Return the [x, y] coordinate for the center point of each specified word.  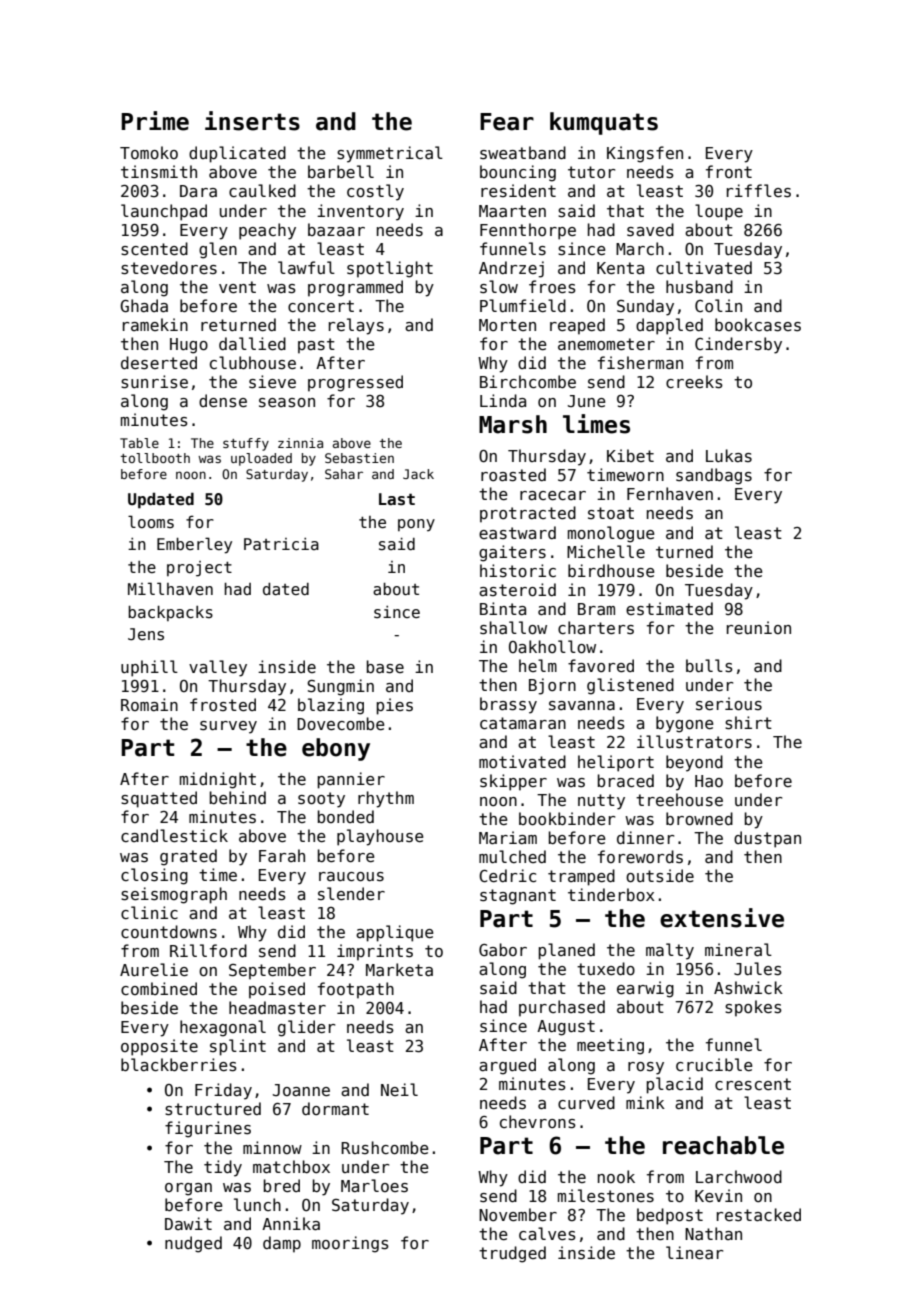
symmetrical [390, 154]
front [729, 171]
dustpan [767, 839]
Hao [709, 781]
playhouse [380, 837]
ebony [336, 749]
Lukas [729, 455]
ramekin [155, 324]
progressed [355, 383]
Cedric [507, 876]
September [272, 971]
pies [394, 706]
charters [596, 628]
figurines [208, 1129]
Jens [146, 634]
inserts [252, 121]
